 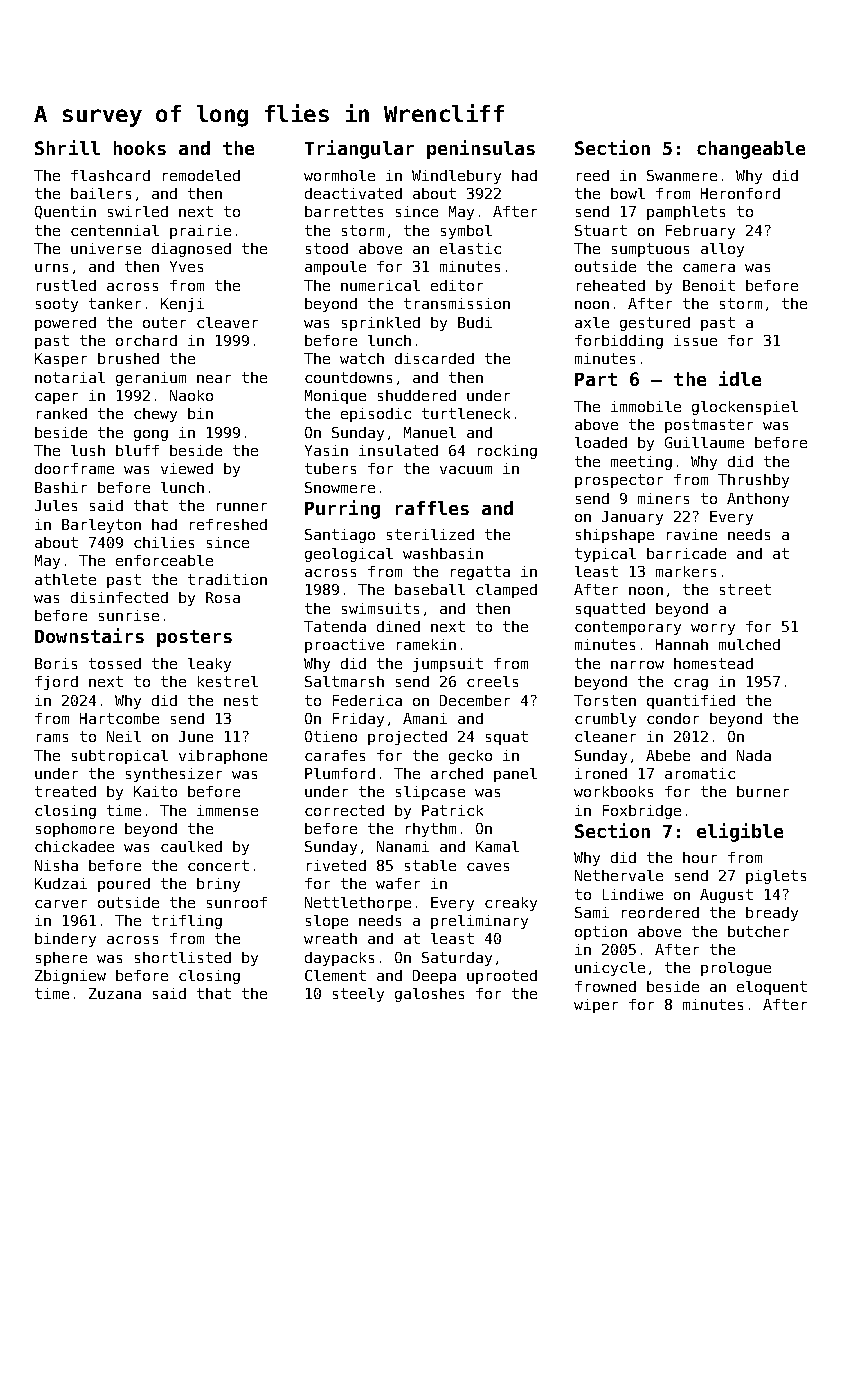 I want to click on regatta, so click(x=480, y=573).
